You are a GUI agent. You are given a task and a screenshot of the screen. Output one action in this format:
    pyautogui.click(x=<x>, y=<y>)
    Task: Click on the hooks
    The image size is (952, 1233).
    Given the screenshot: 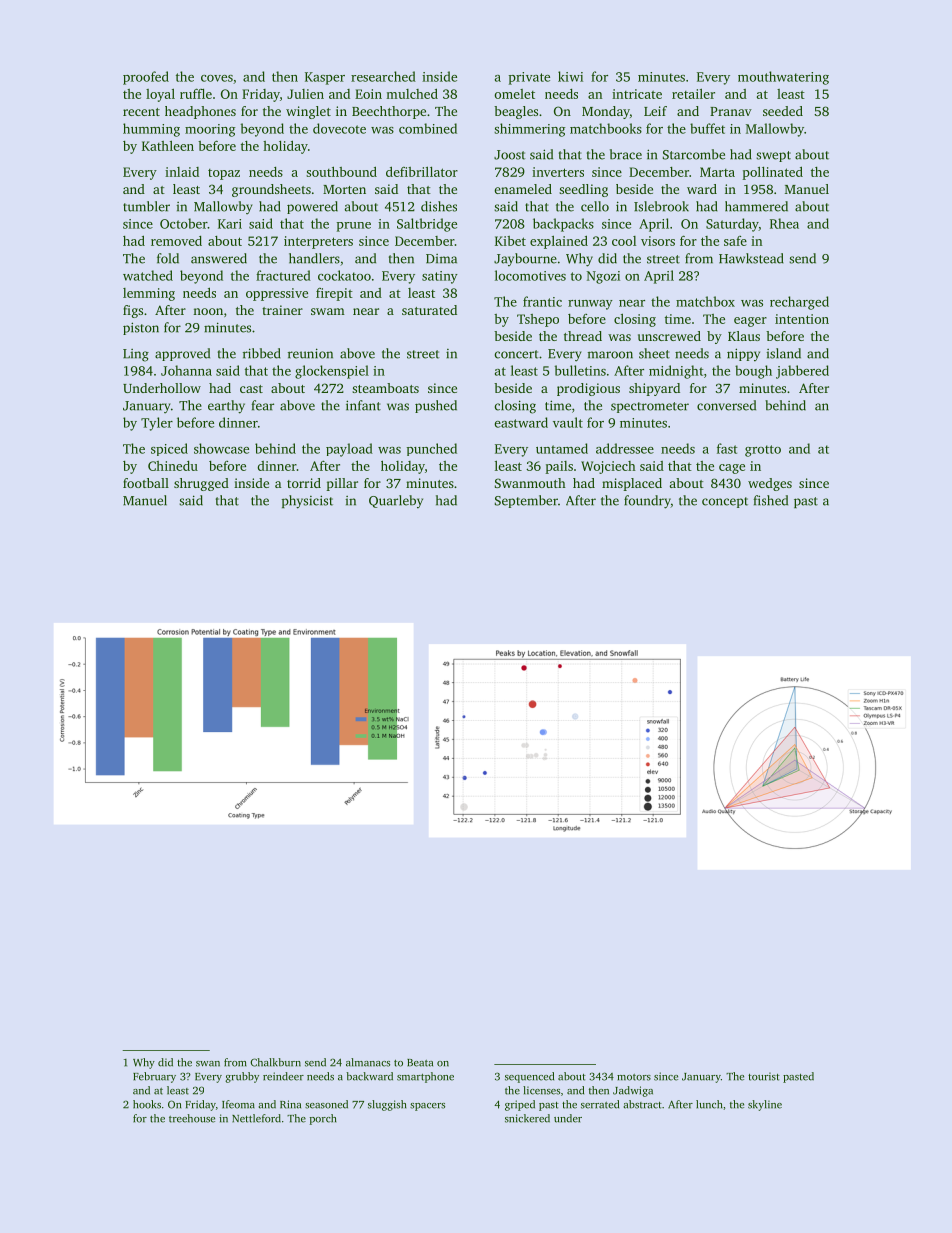 What is the action you would take?
    pyautogui.click(x=147, y=1104)
